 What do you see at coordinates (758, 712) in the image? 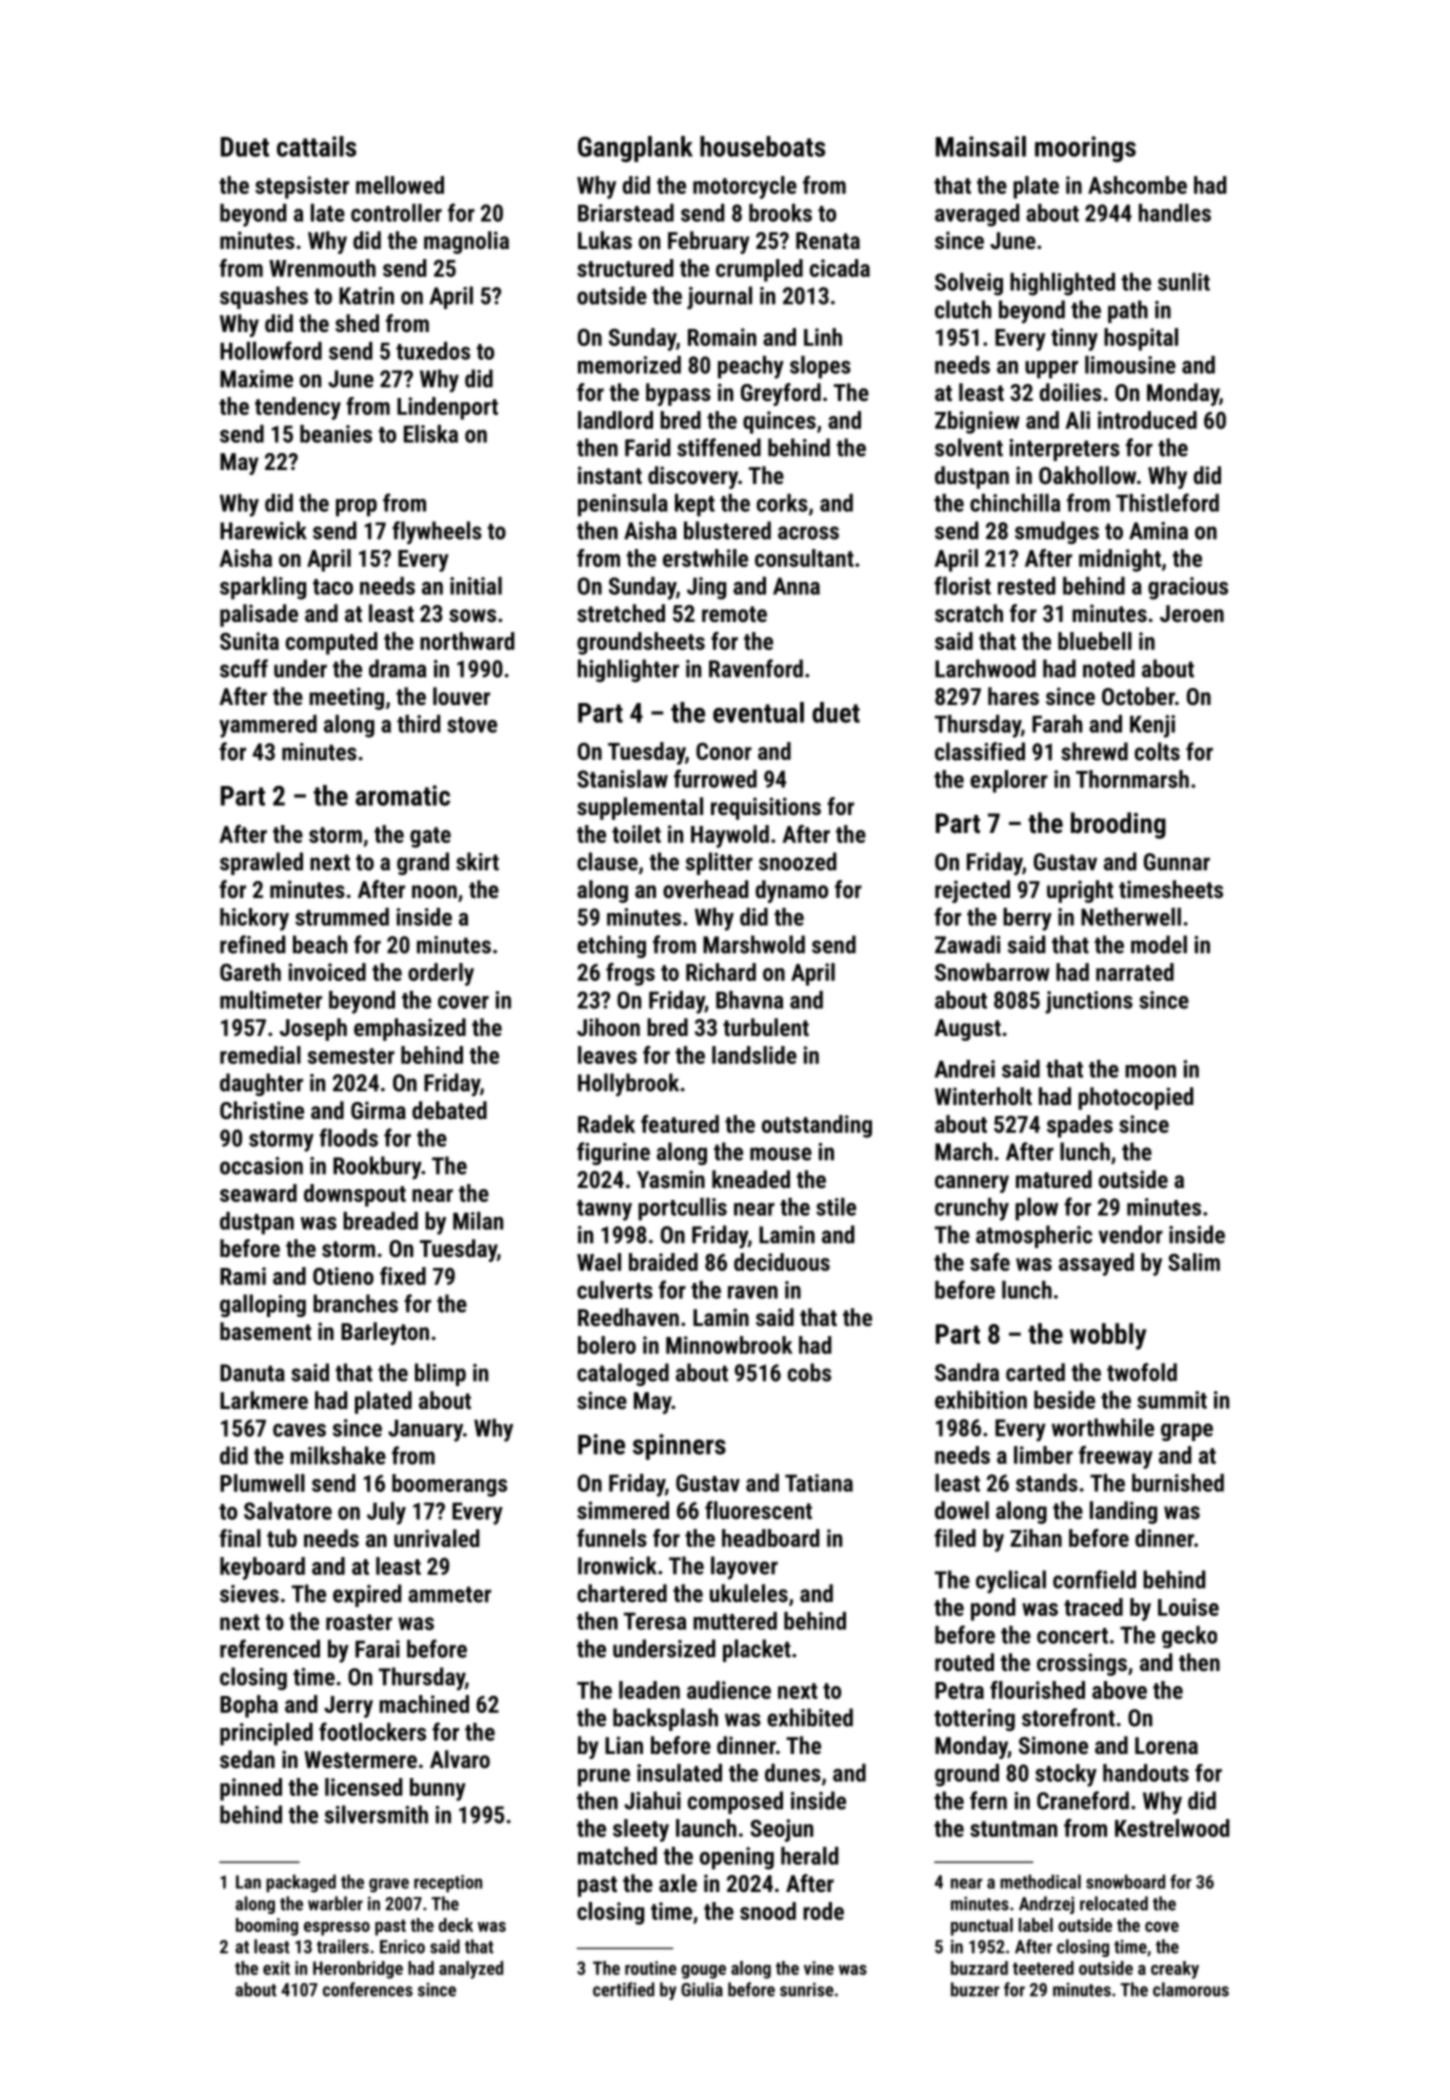
I see `eventual` at bounding box center [758, 712].
